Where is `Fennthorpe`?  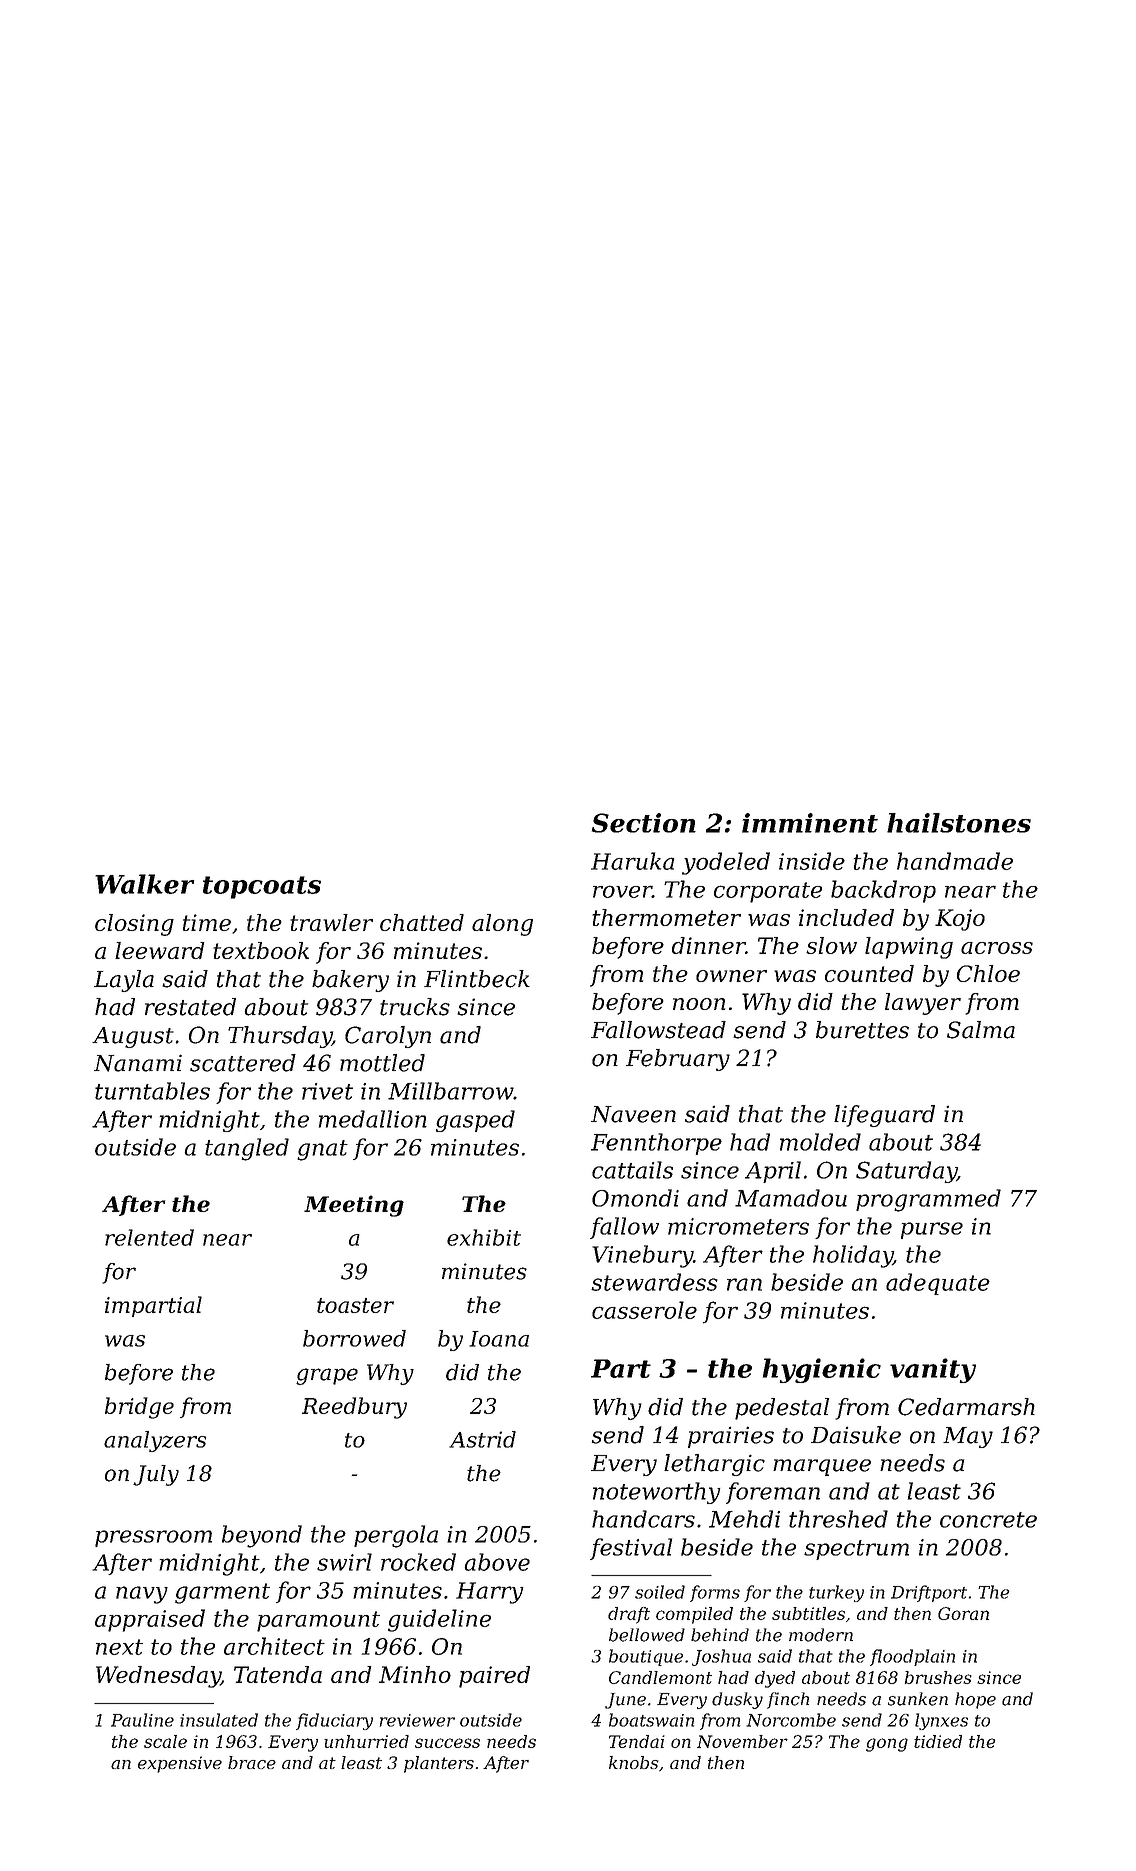 Fennthorpe is located at coordinates (656, 1144).
